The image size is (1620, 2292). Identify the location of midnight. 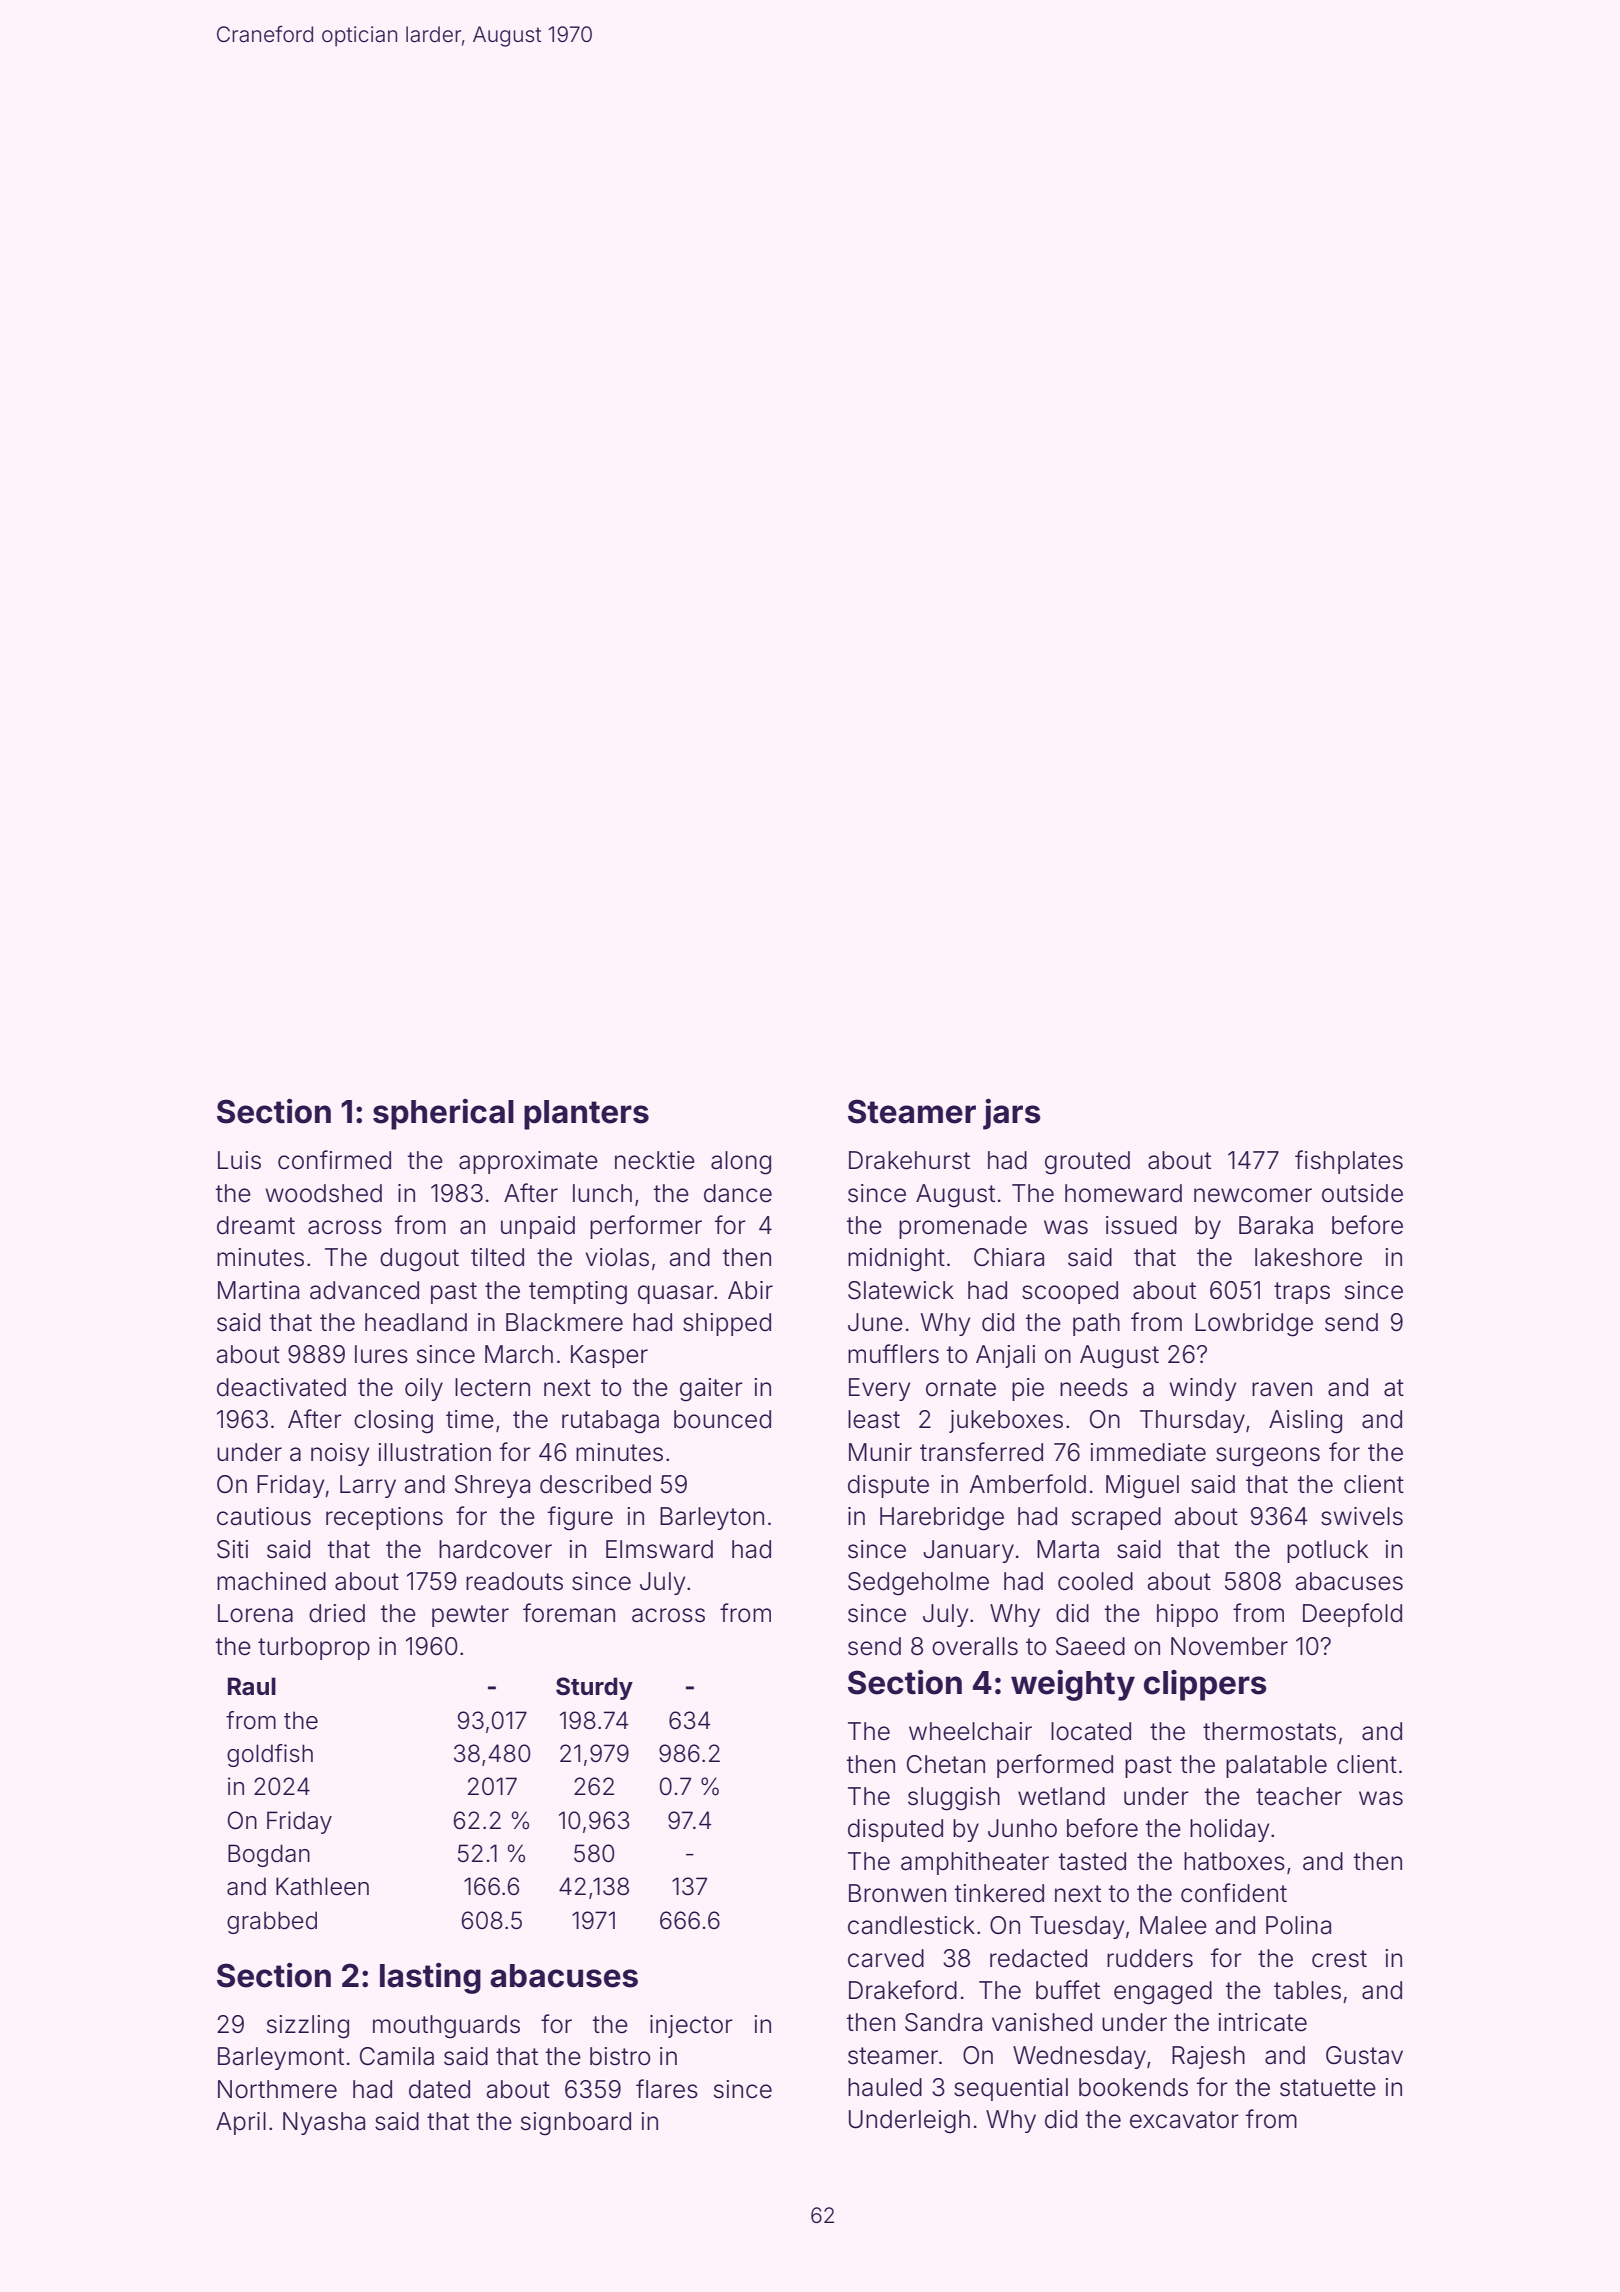
(896, 1260).
